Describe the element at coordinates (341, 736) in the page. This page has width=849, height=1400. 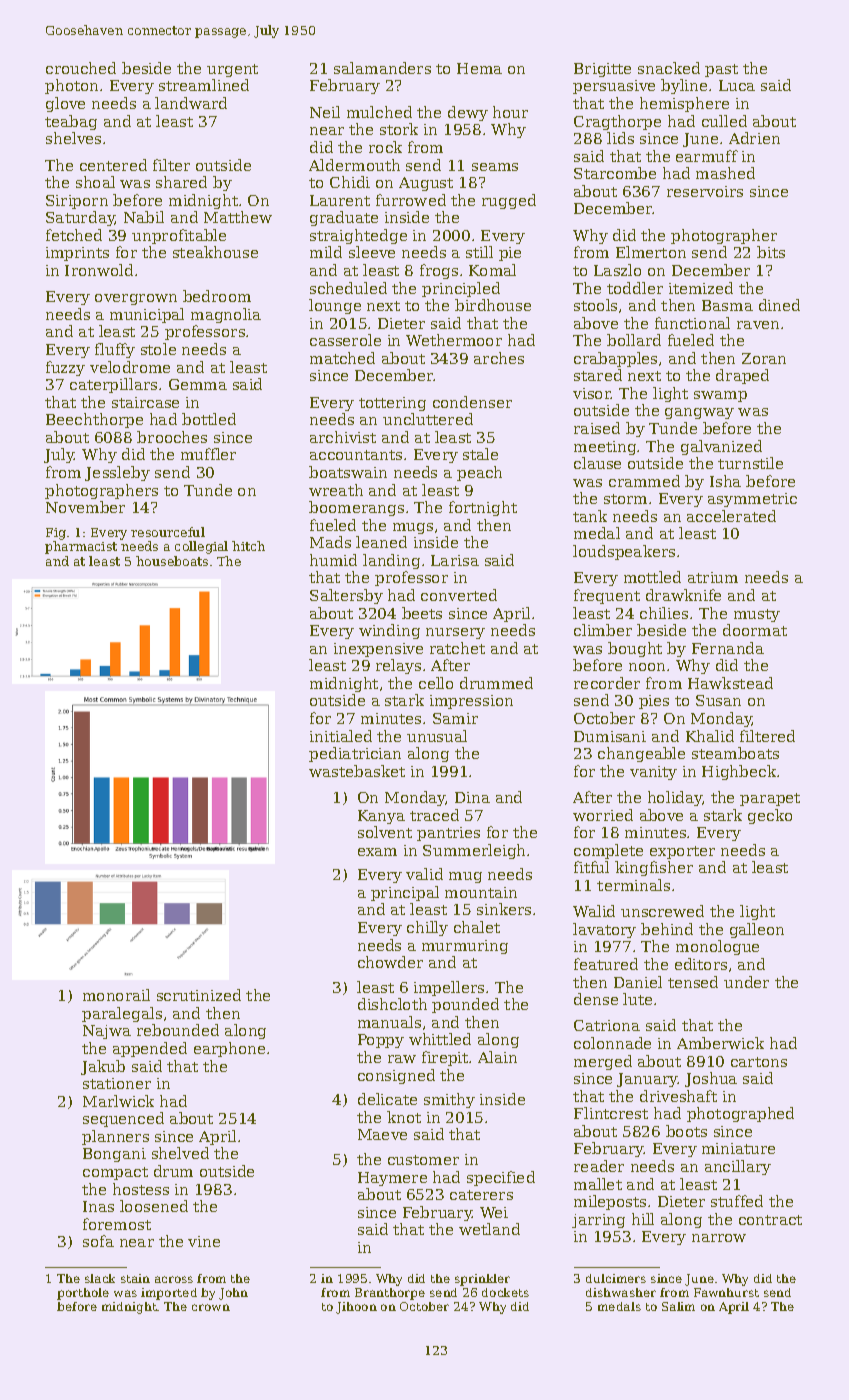
I see `initialed` at that location.
